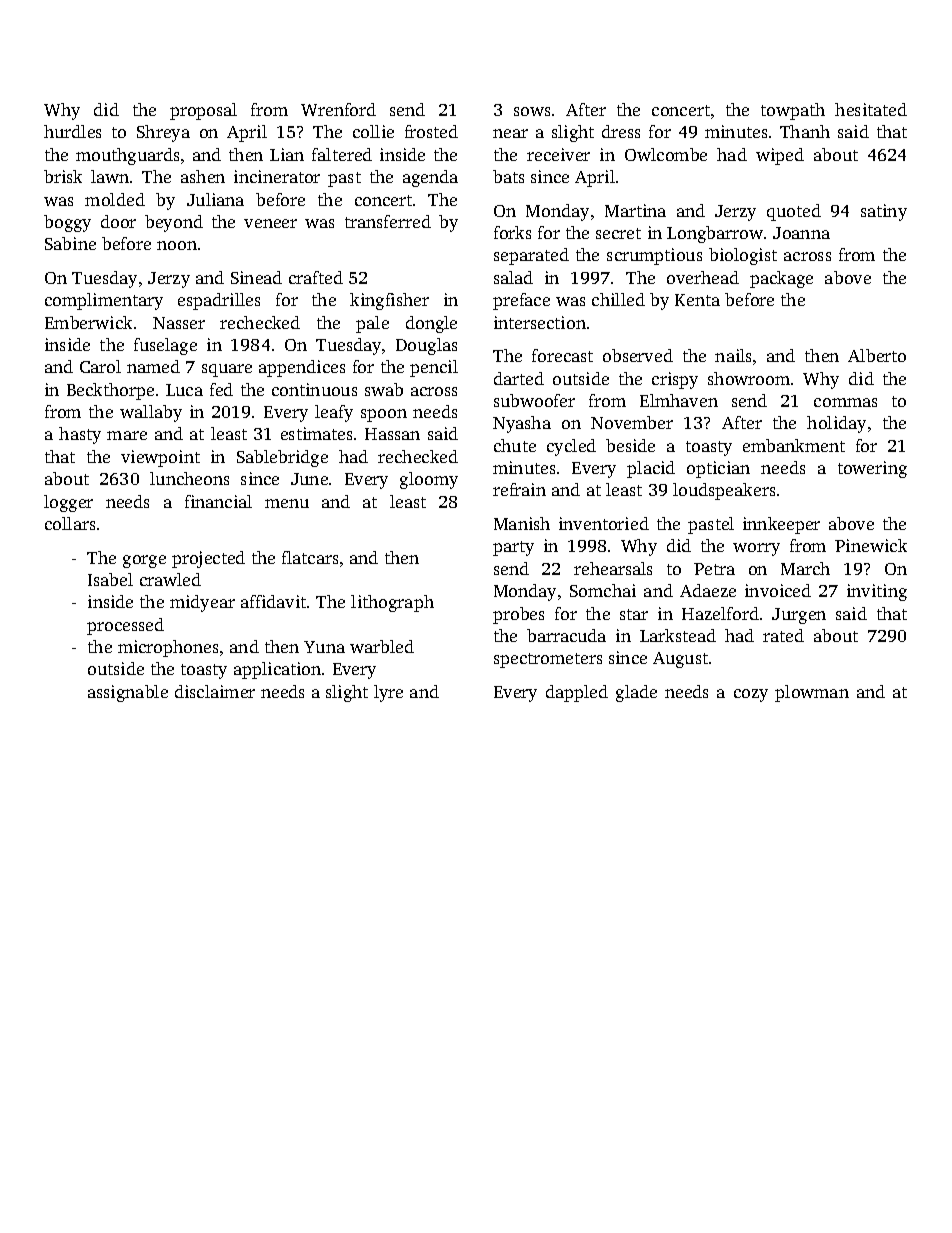  Describe the element at coordinates (426, 346) in the page. I see `Douglas` at that location.
